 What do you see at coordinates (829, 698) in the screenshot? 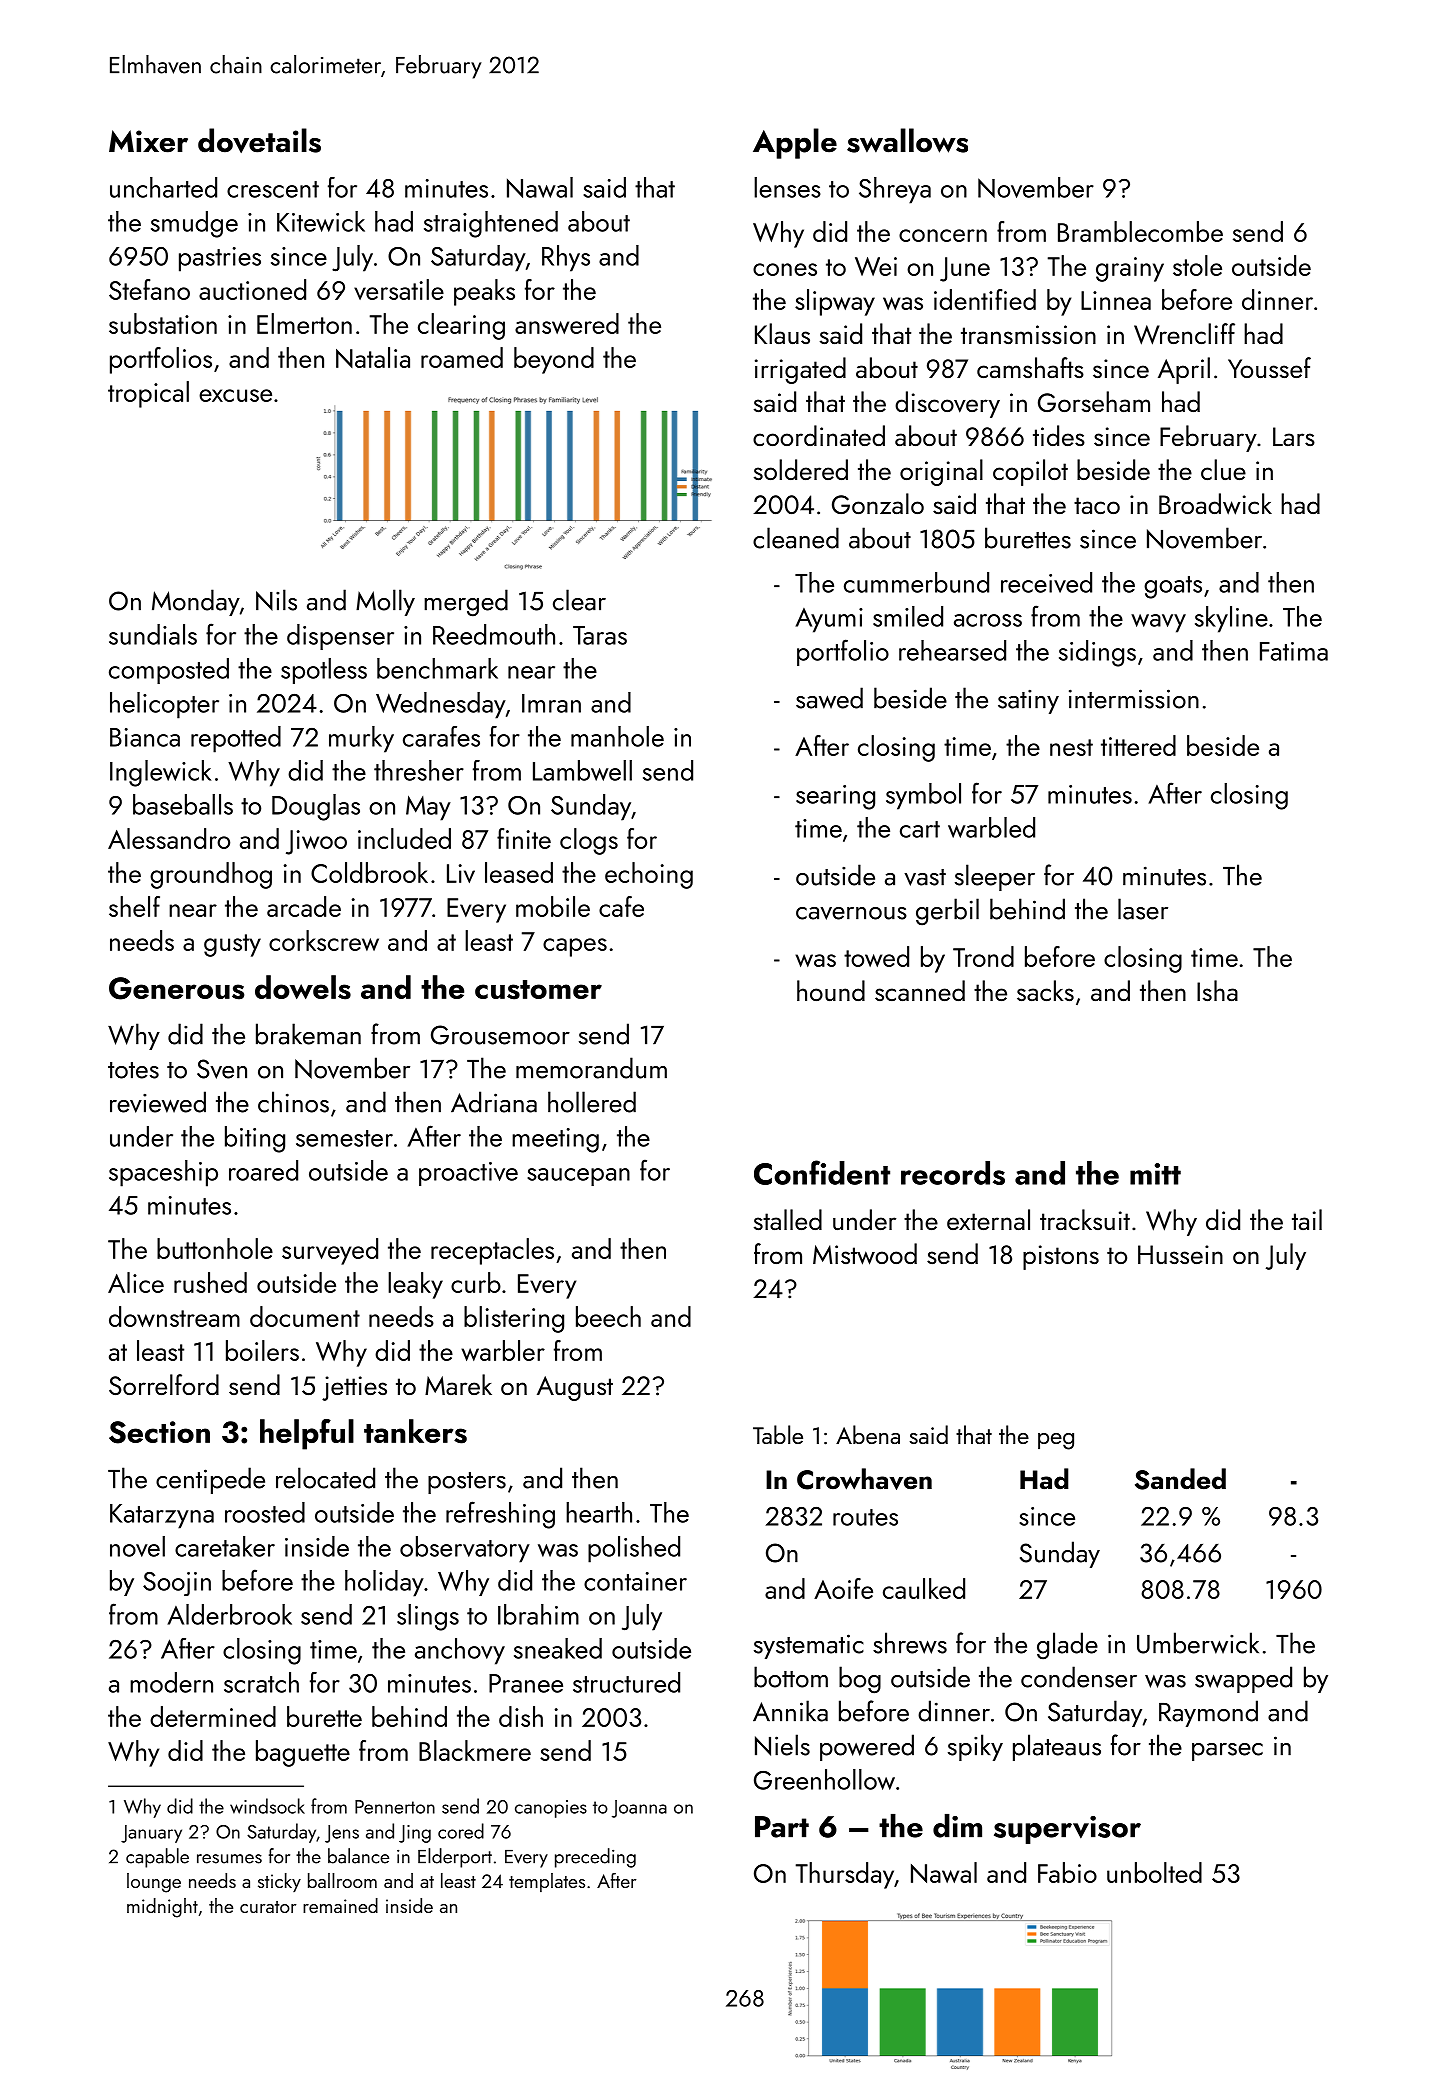
I see `sawed` at bounding box center [829, 698].
